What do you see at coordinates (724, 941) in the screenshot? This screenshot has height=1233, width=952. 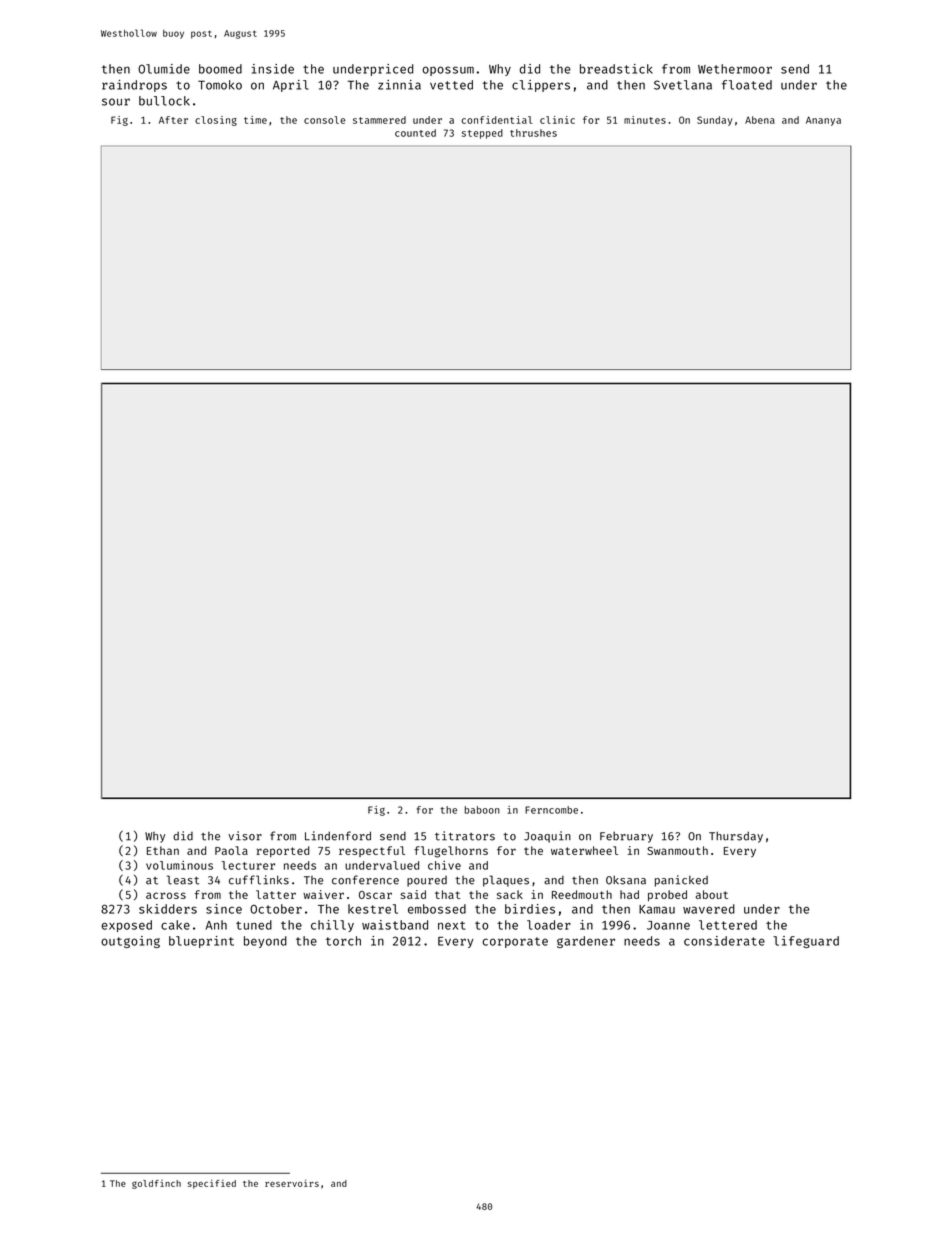 I see `considerate` at bounding box center [724, 941].
